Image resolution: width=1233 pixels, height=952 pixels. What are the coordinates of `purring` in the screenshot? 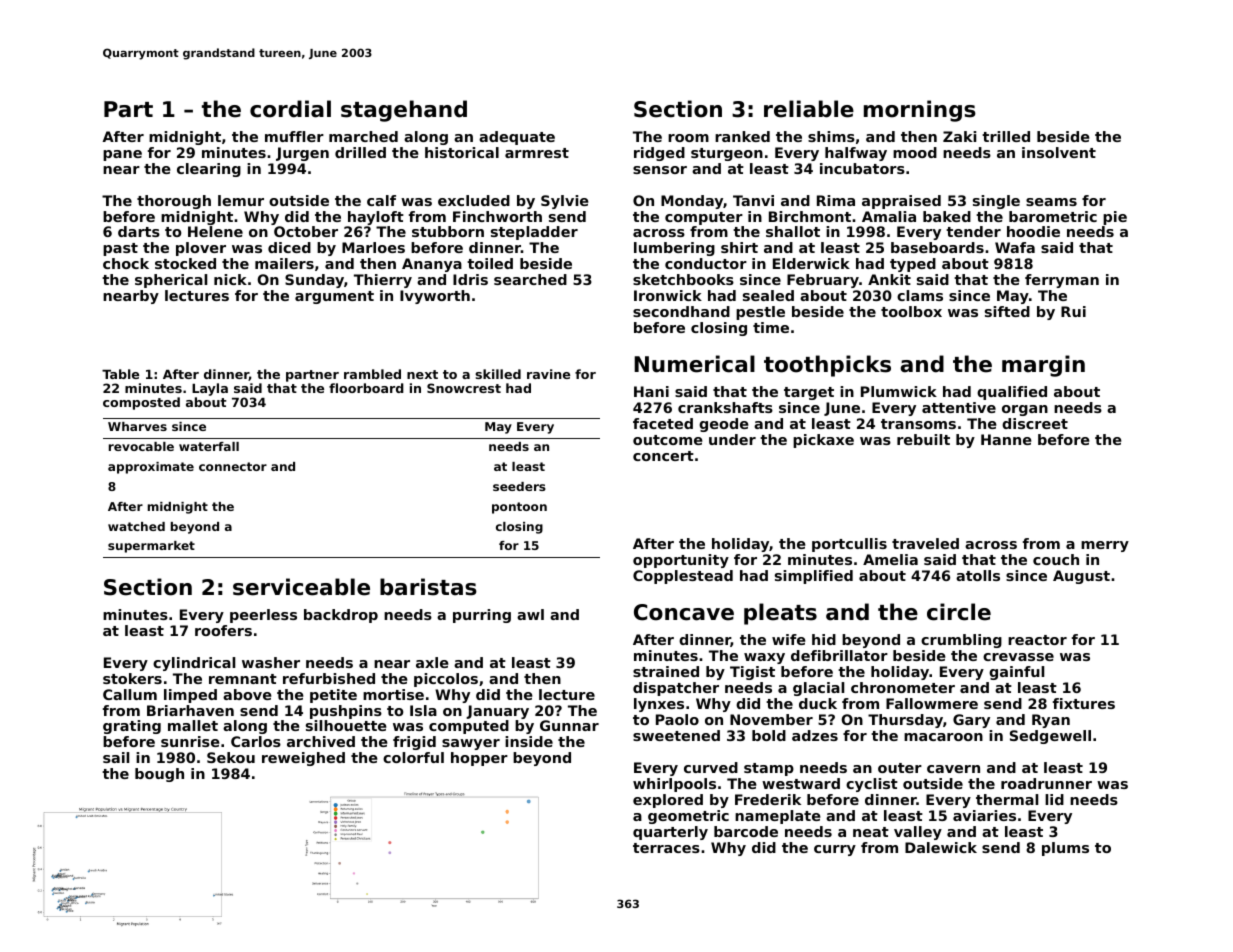 It's located at (482, 616).
